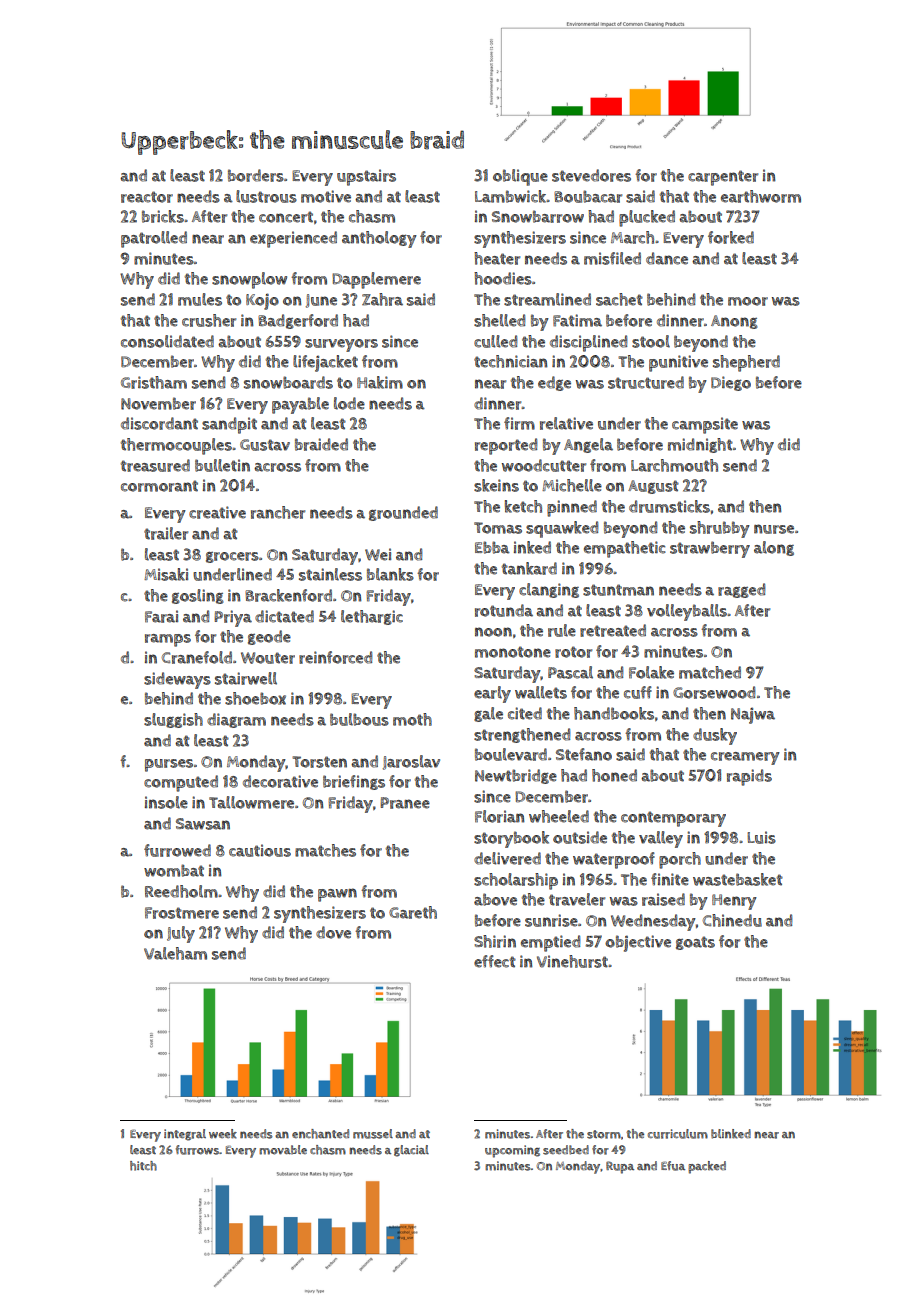 This image has width=924, height=1314. I want to click on mussel, so click(373, 1134).
